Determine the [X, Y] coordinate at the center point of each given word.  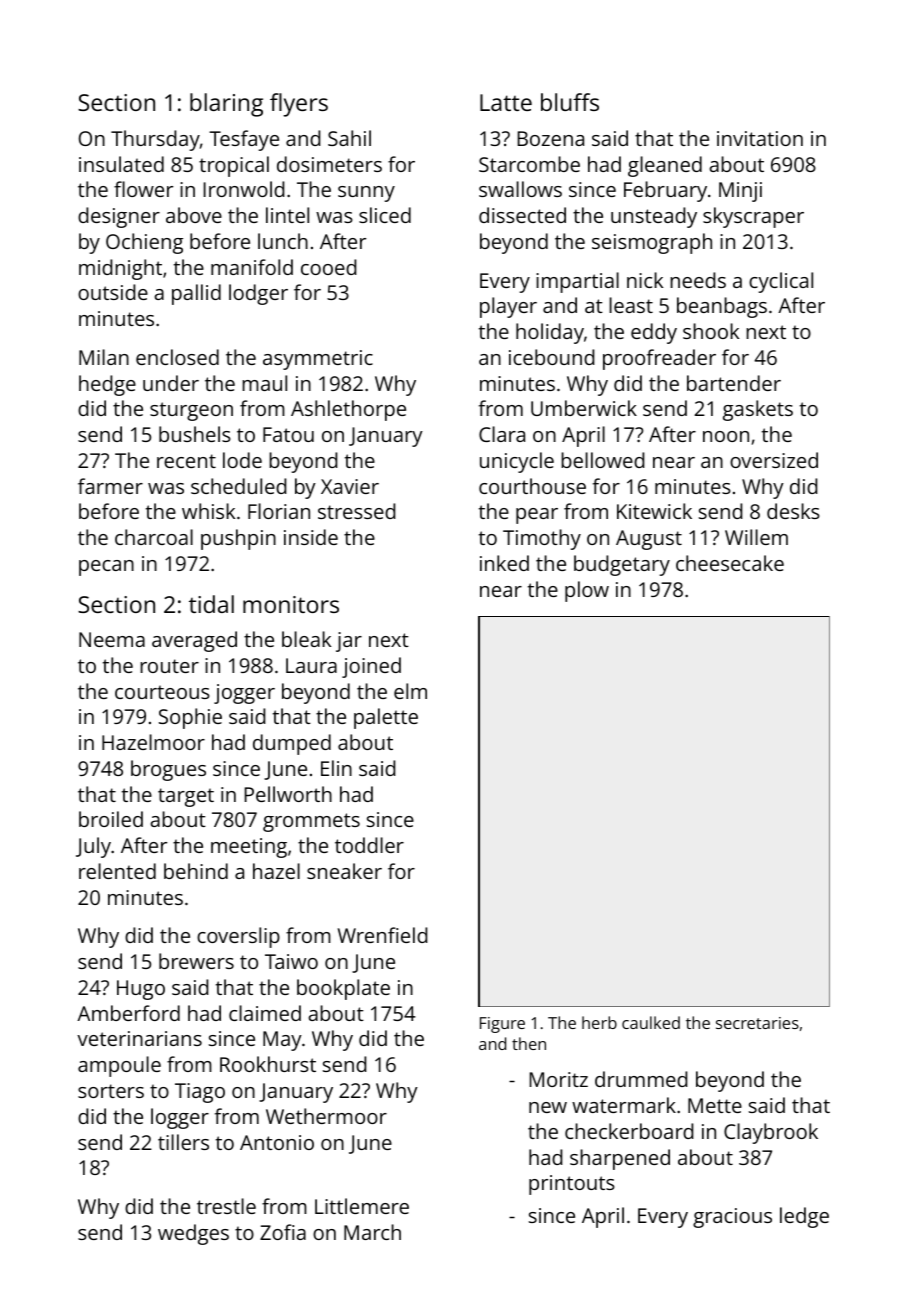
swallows [520, 189]
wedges [193, 1234]
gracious [732, 1218]
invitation [760, 138]
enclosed [177, 357]
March [372, 1232]
